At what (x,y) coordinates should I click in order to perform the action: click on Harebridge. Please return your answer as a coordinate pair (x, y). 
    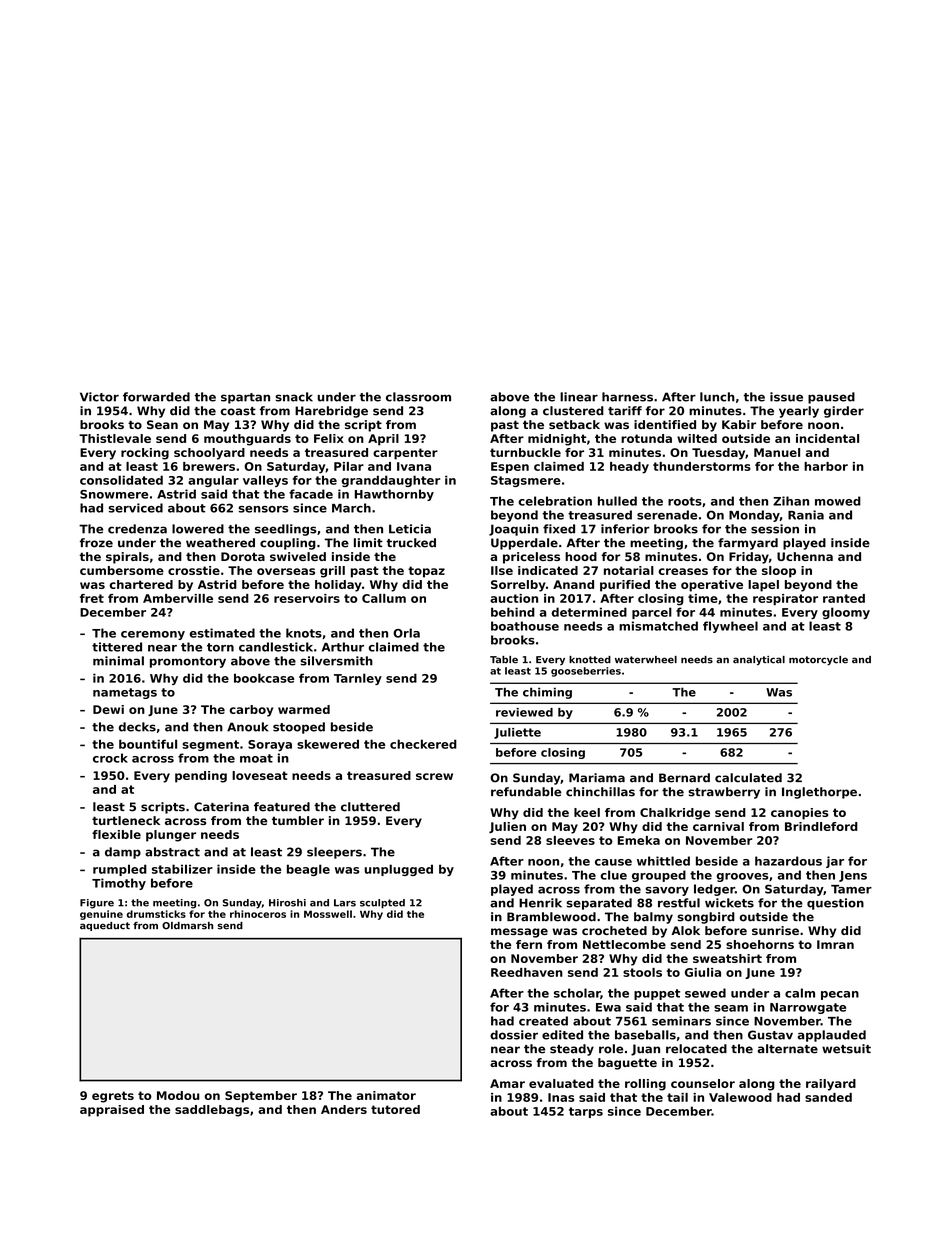
    Looking at the image, I should click on (331, 412).
